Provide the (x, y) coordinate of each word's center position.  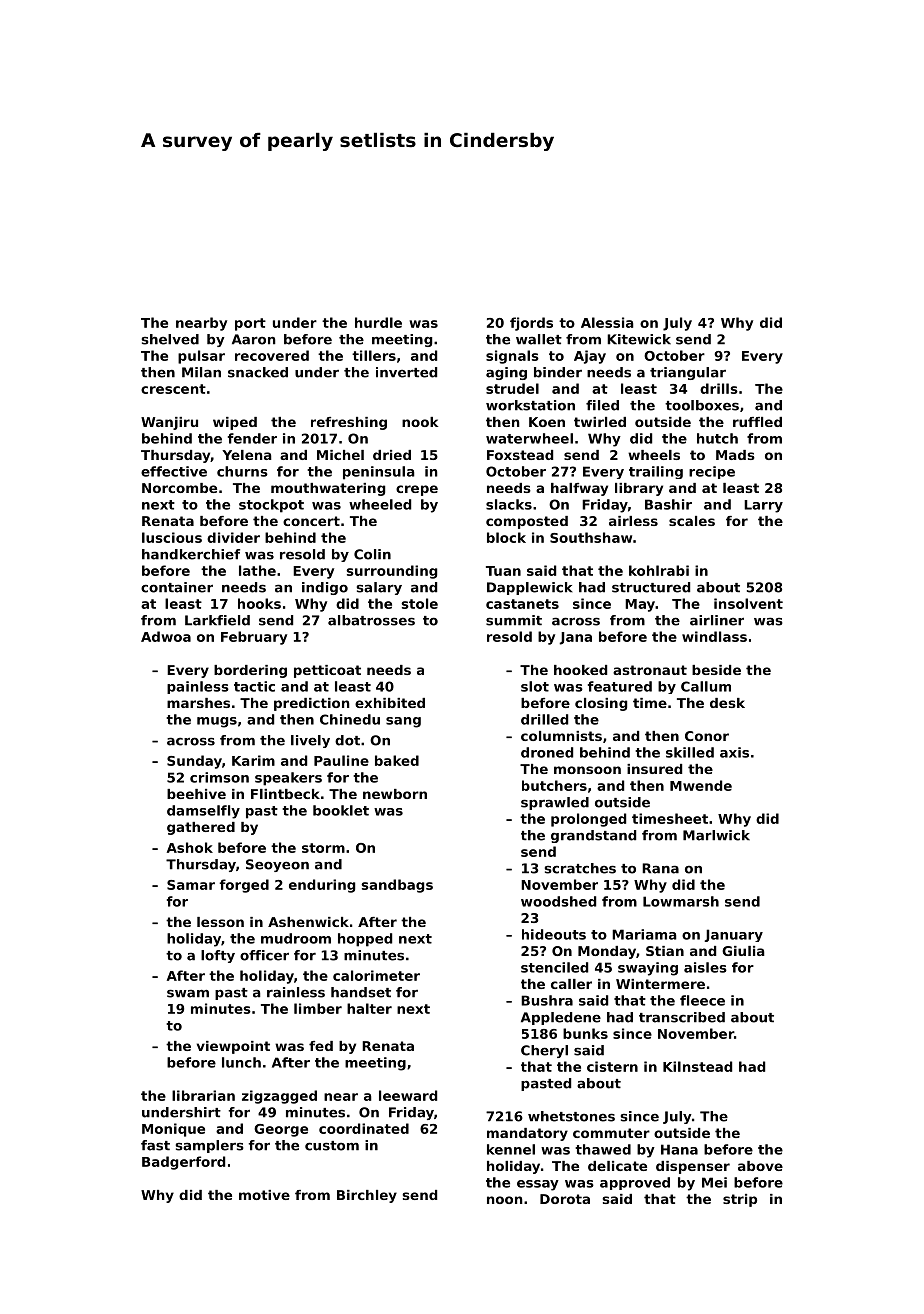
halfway (579, 489)
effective (174, 471)
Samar (191, 885)
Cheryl (544, 1051)
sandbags (397, 886)
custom (332, 1146)
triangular (688, 373)
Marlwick (716, 835)
